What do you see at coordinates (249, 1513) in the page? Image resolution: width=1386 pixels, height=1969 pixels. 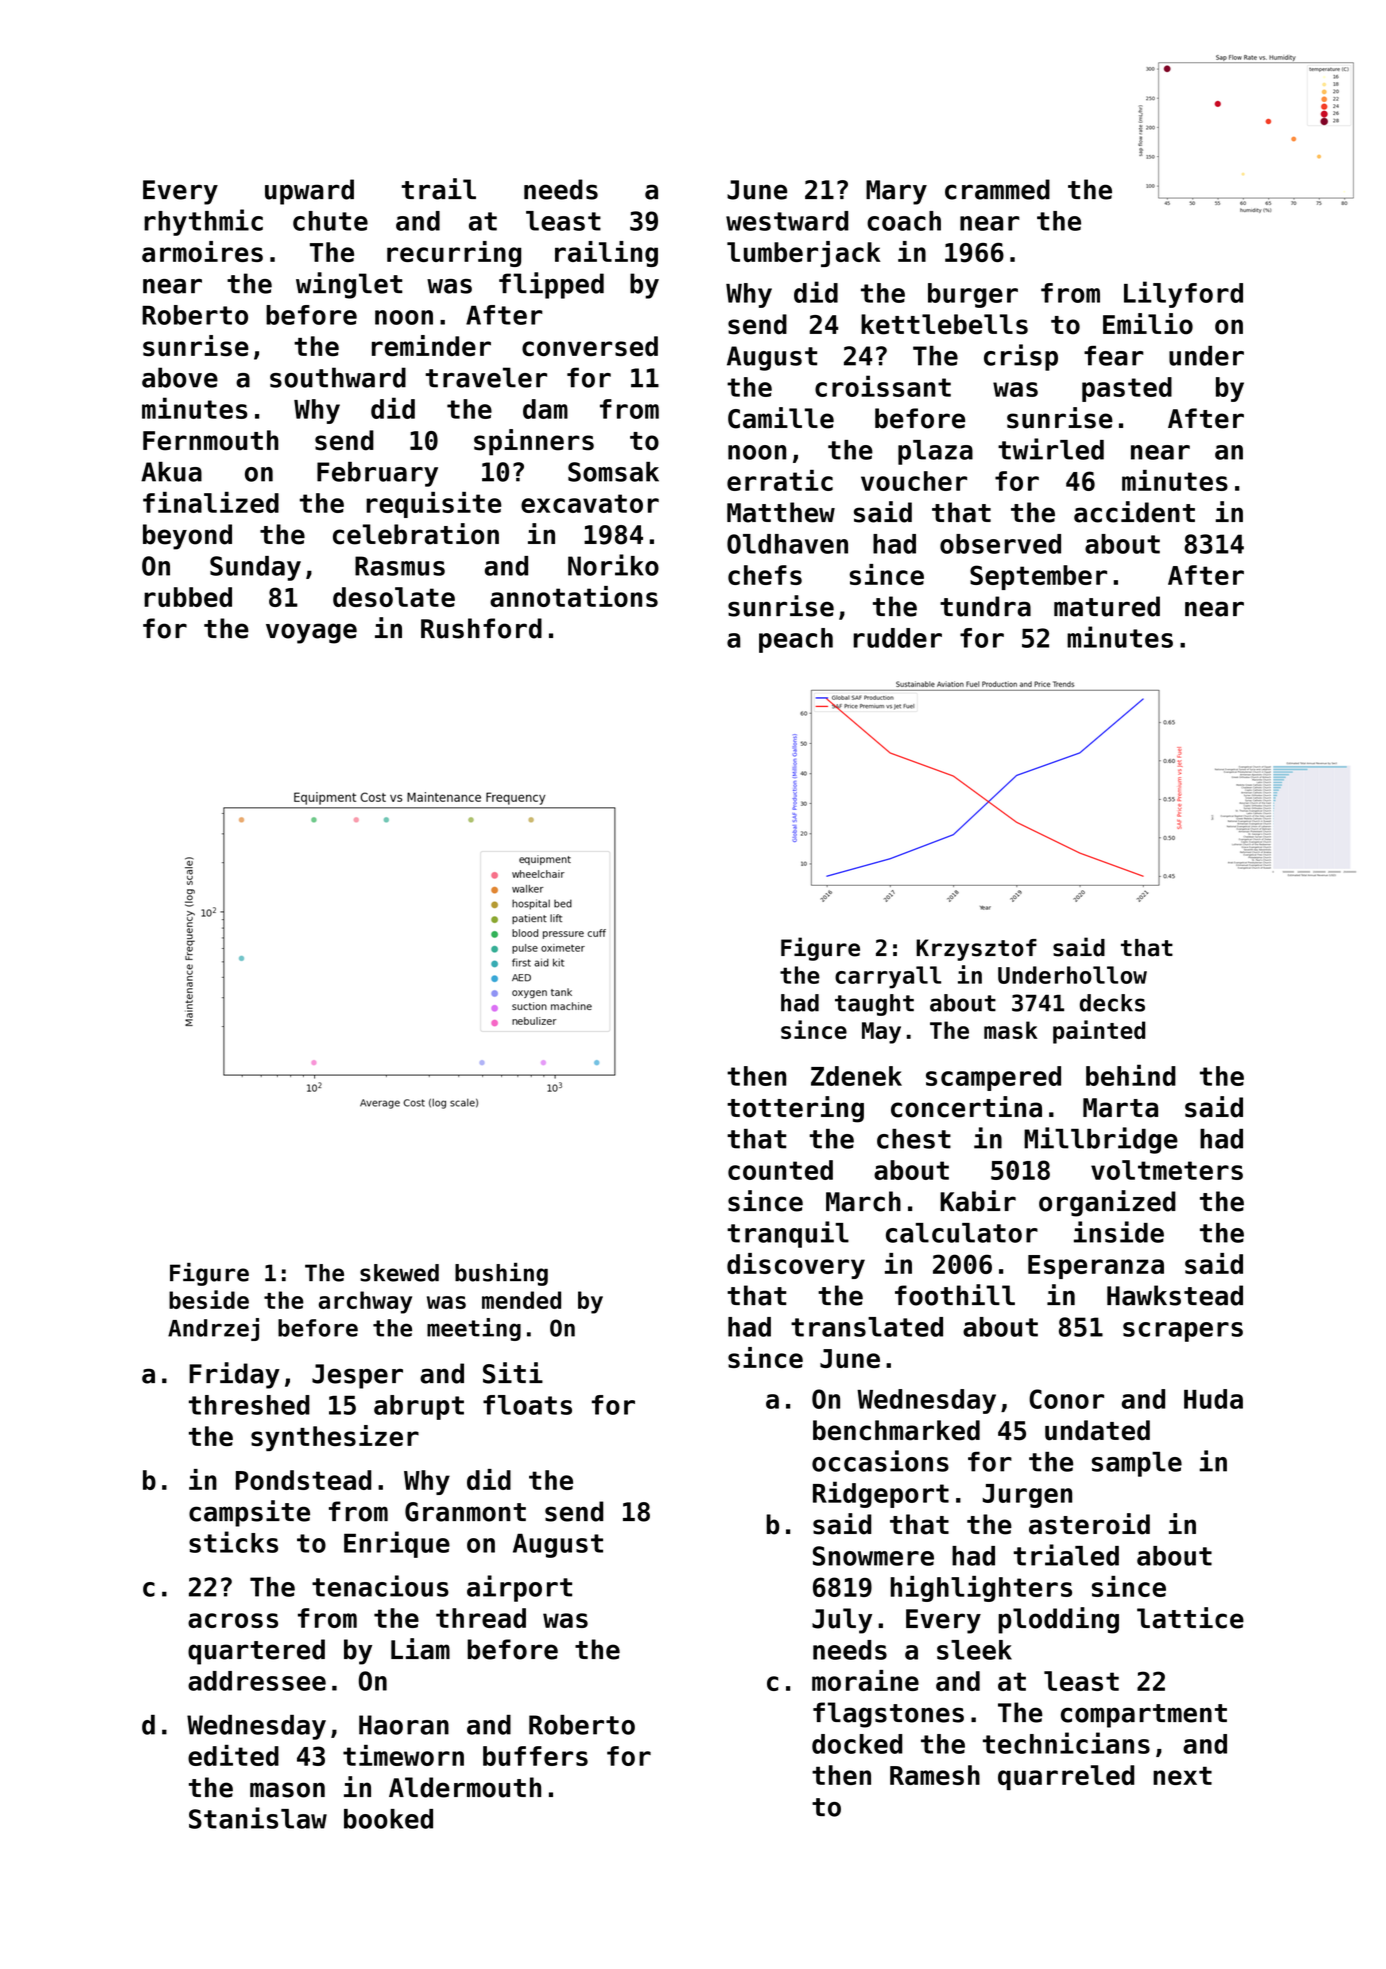 I see `campsite` at bounding box center [249, 1513].
